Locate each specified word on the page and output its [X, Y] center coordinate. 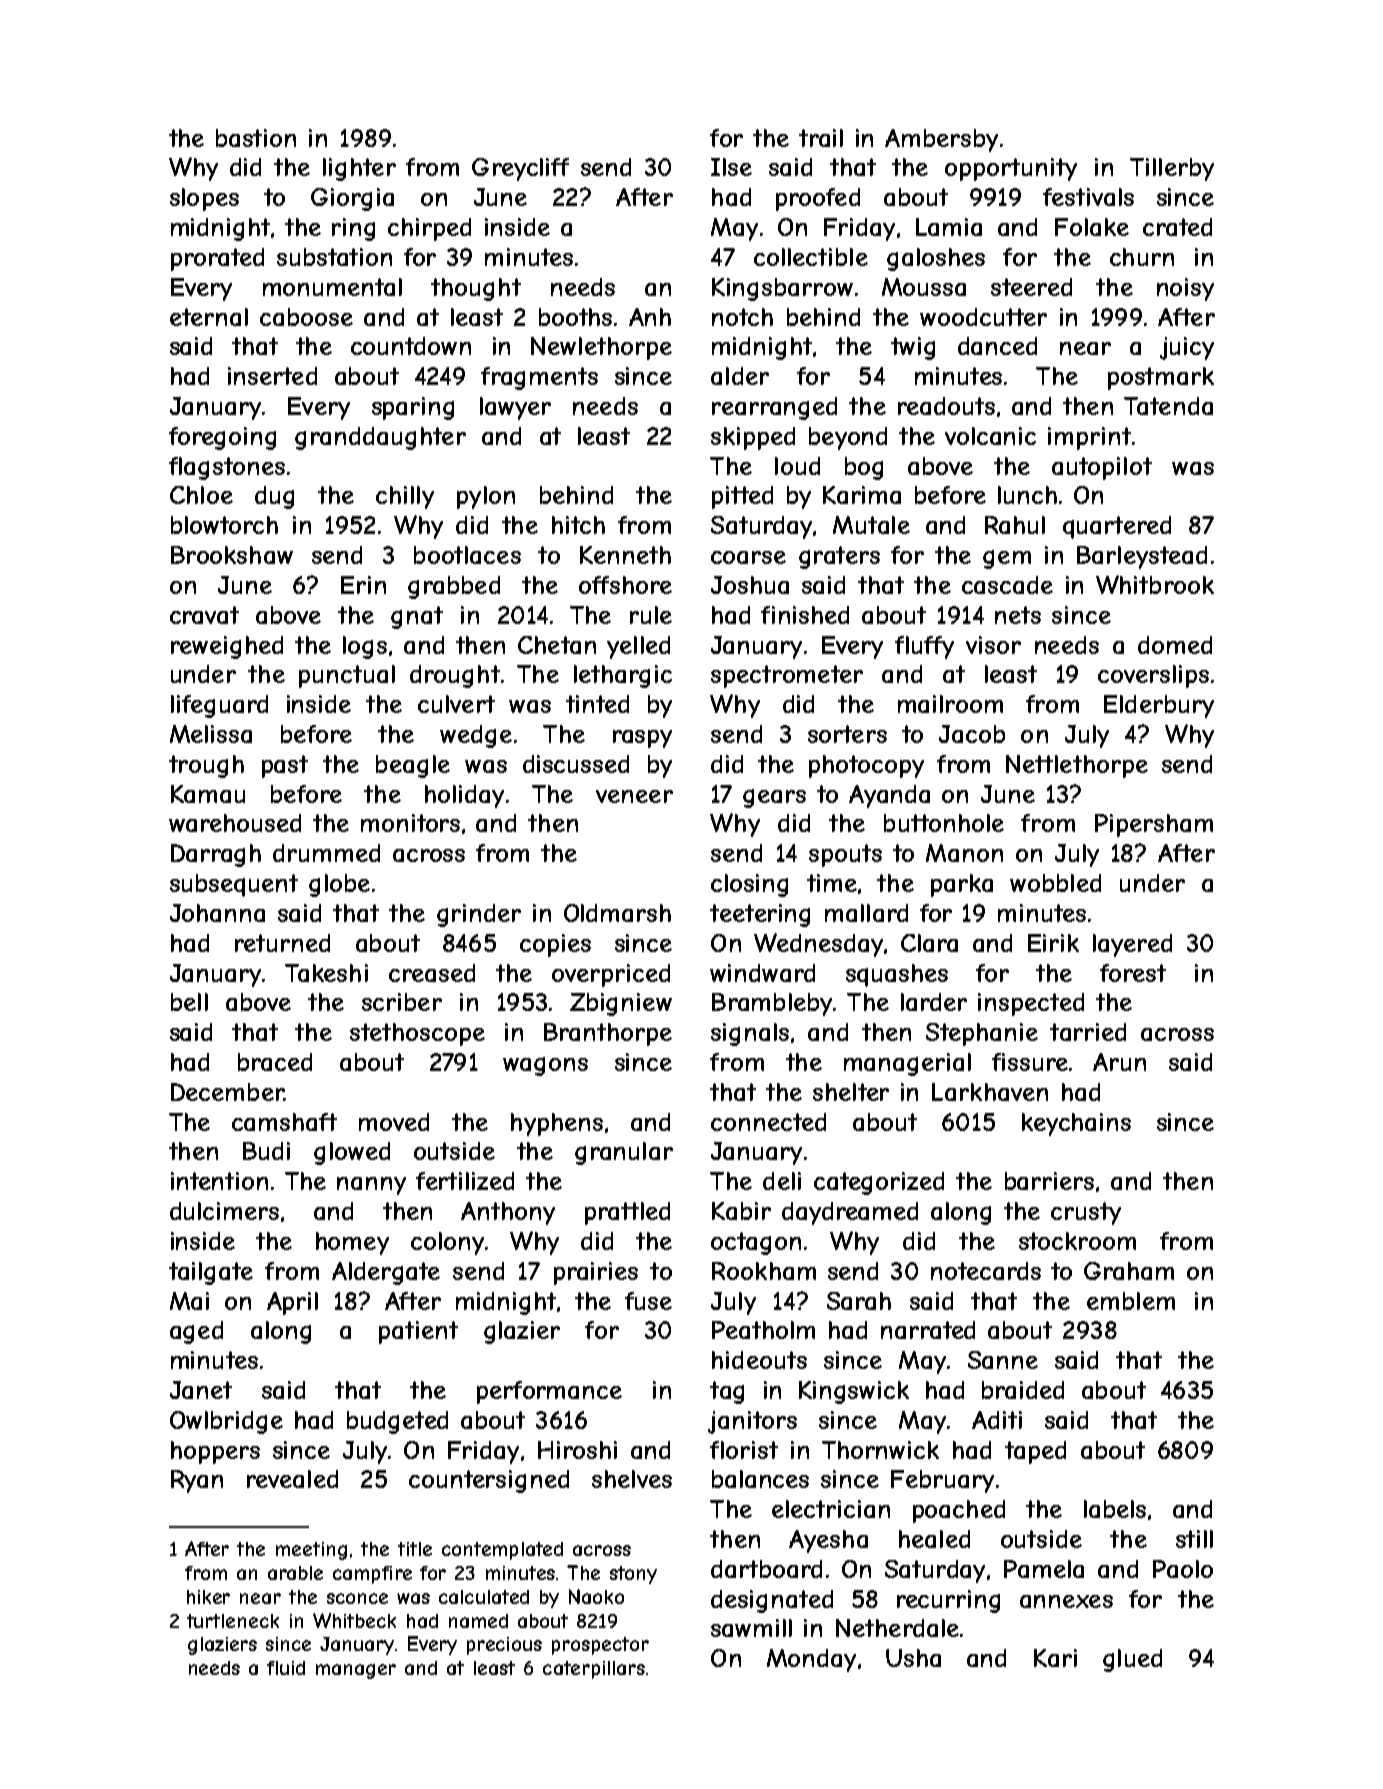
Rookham [764, 1271]
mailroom [950, 704]
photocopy [866, 766]
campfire [372, 1575]
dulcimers [224, 1211]
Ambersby [941, 140]
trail [821, 138]
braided [1023, 1390]
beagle [413, 766]
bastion [256, 138]
